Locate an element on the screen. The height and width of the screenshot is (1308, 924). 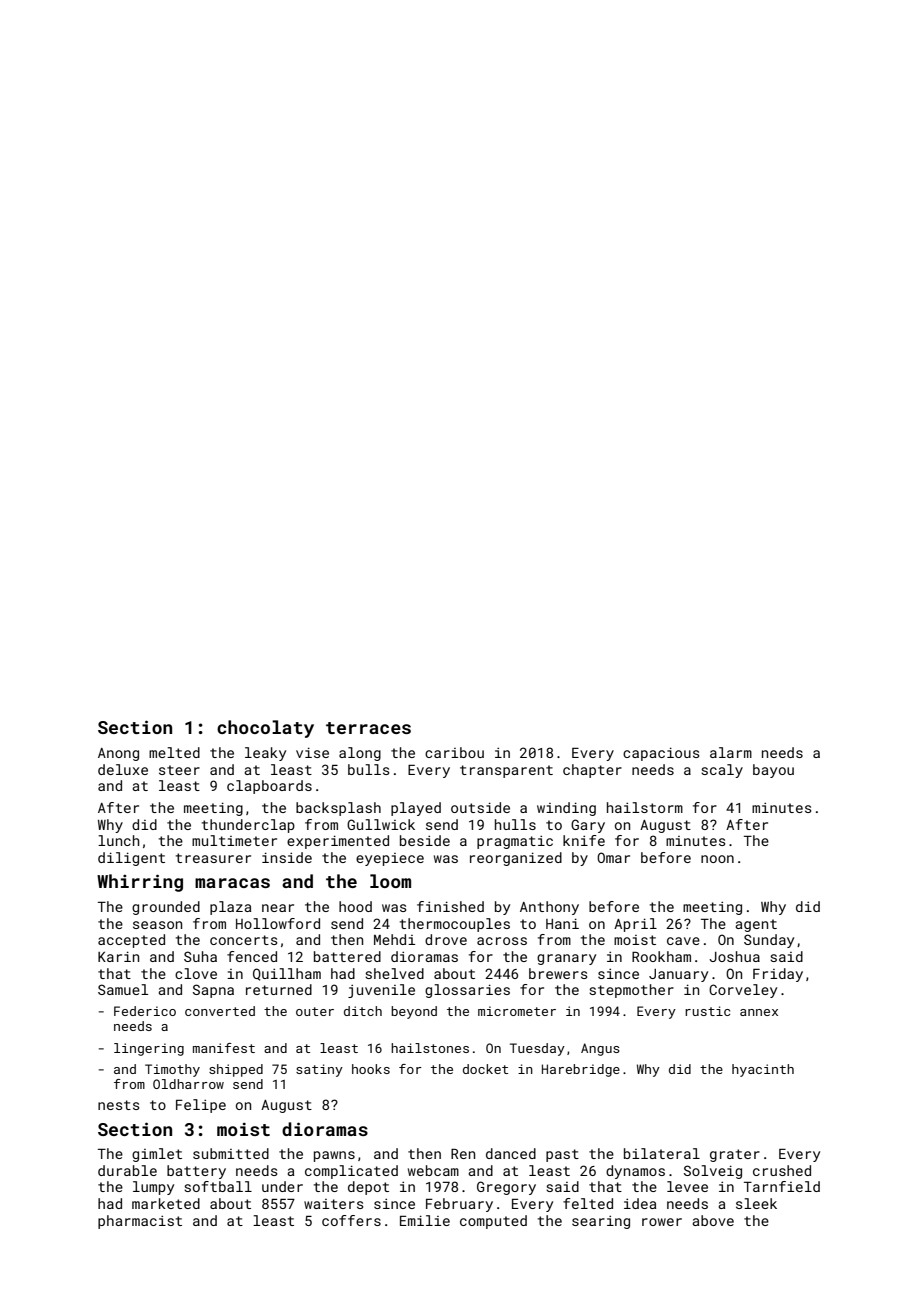
converted is located at coordinates (220, 1011).
